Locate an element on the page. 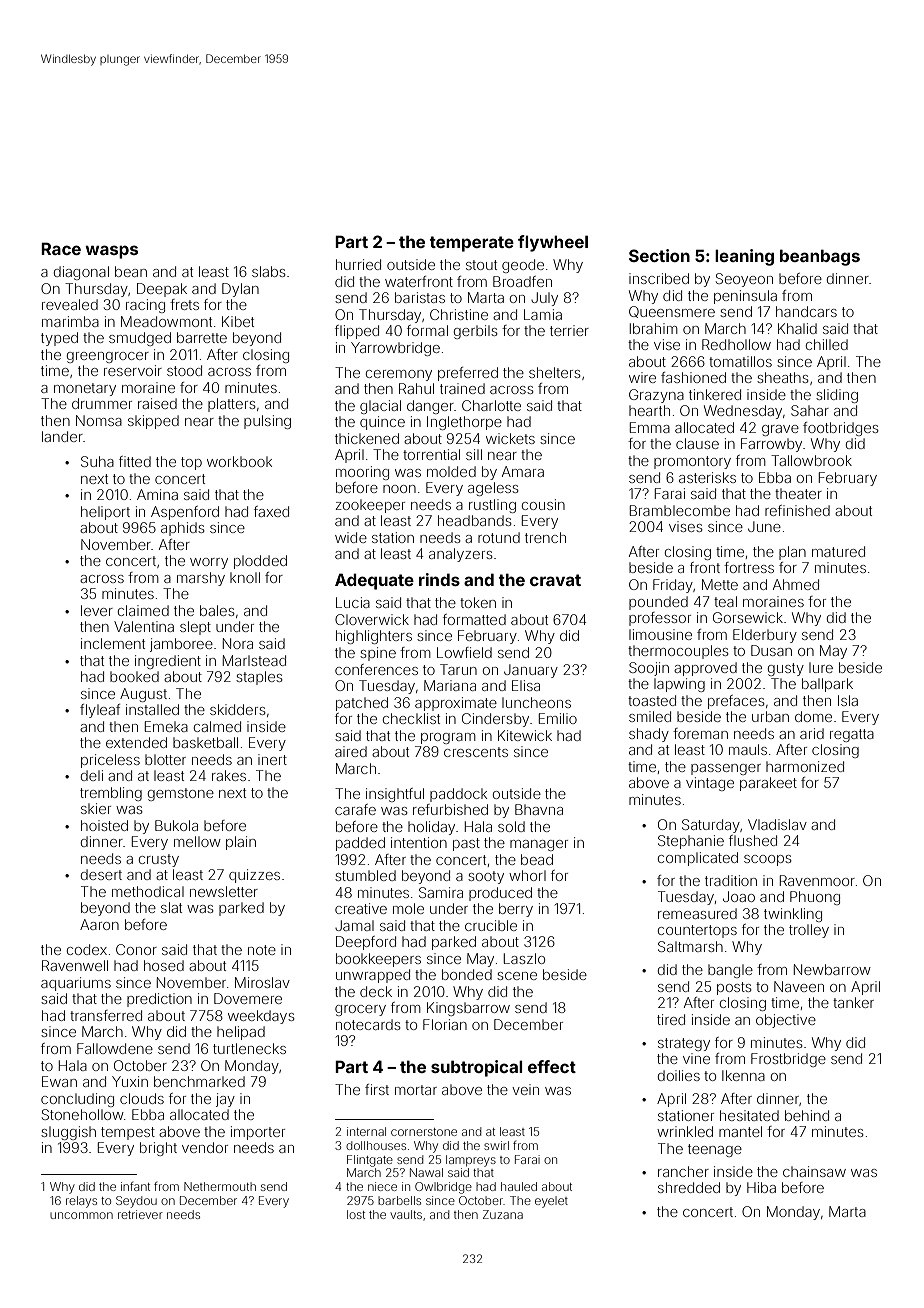 The image size is (924, 1308). prefaces is located at coordinates (736, 702).
